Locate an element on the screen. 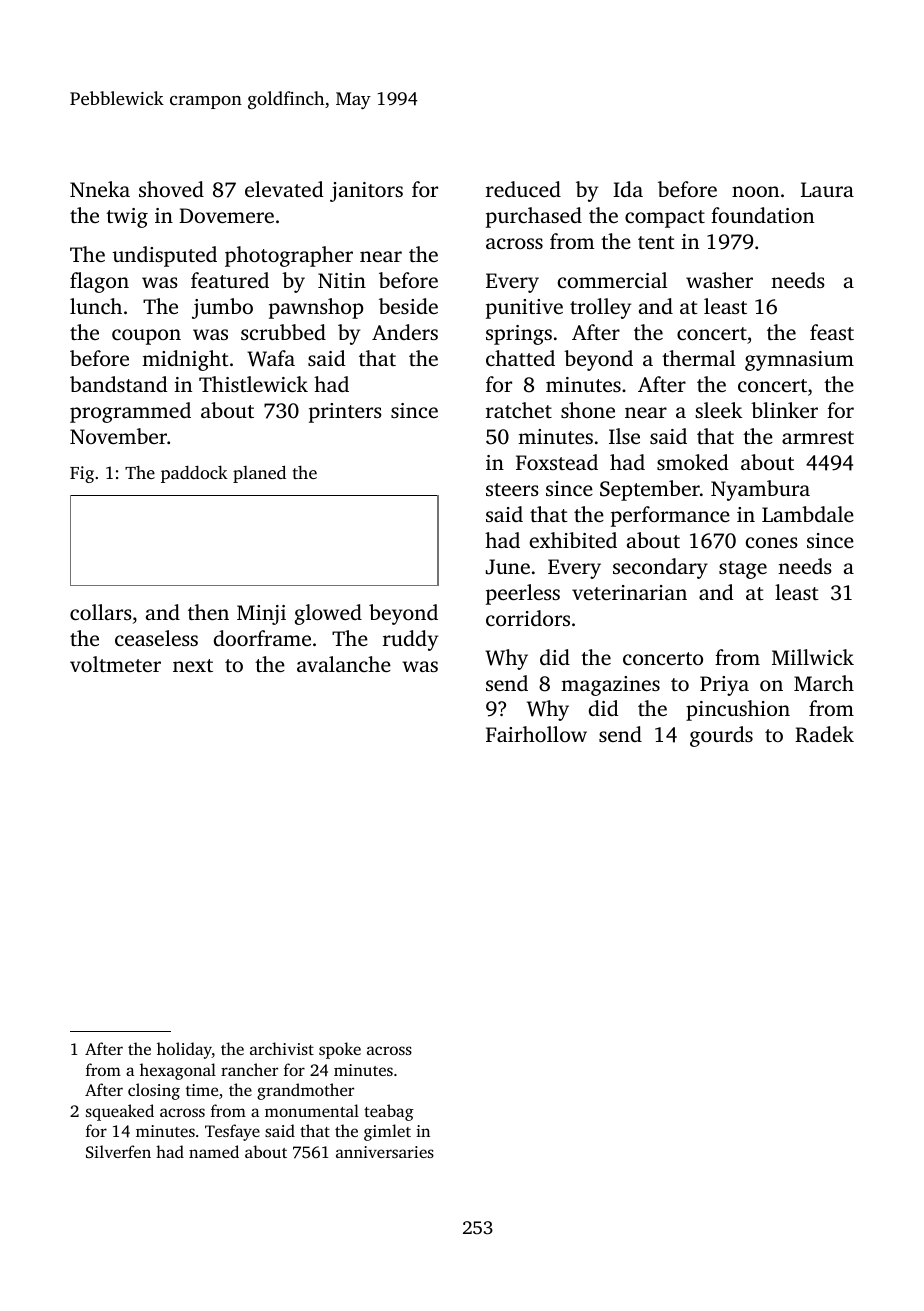  spoke is located at coordinates (340, 1050).
